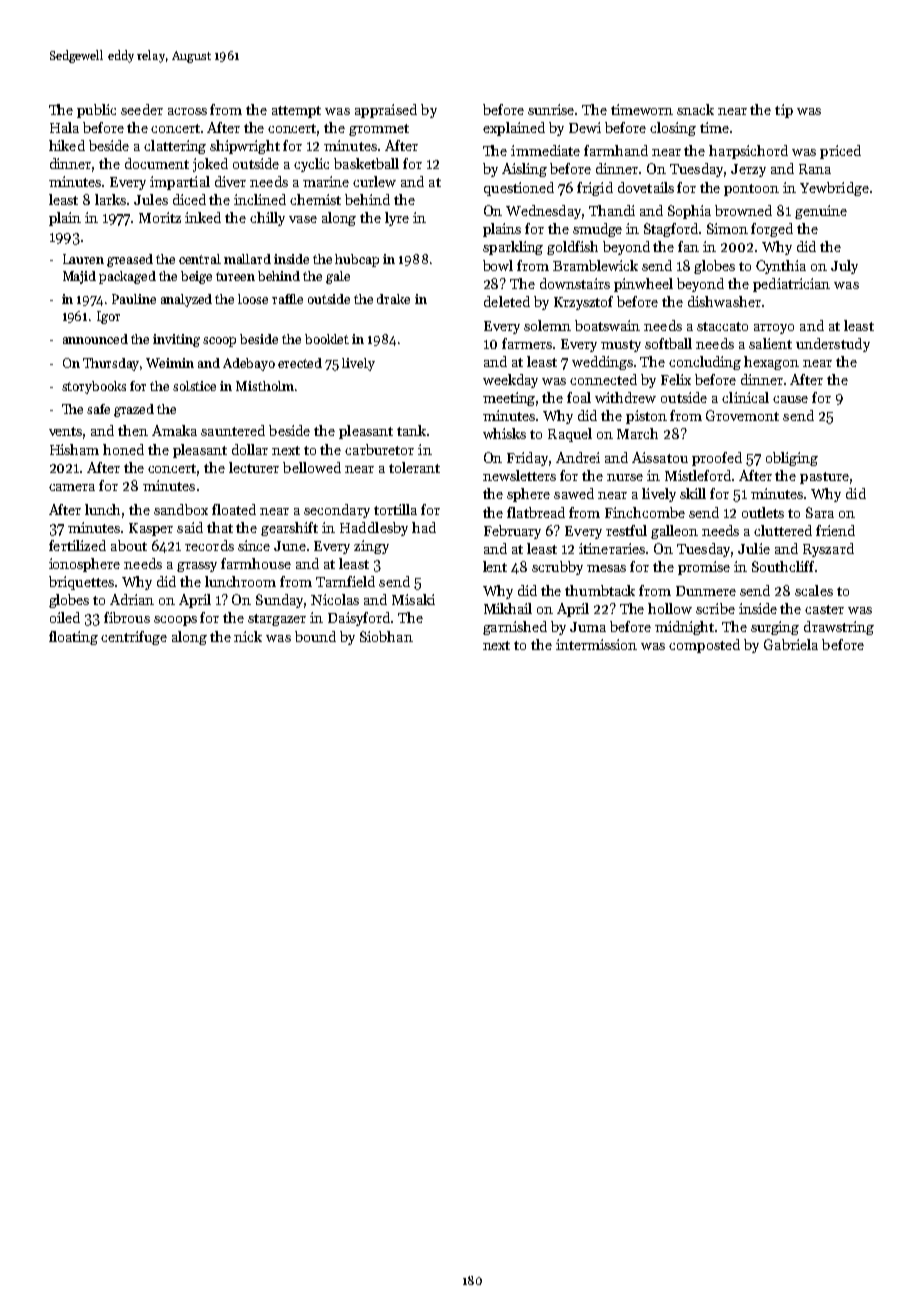 Image resolution: width=924 pixels, height=1308 pixels. What do you see at coordinates (157, 163) in the screenshot?
I see `document` at bounding box center [157, 163].
